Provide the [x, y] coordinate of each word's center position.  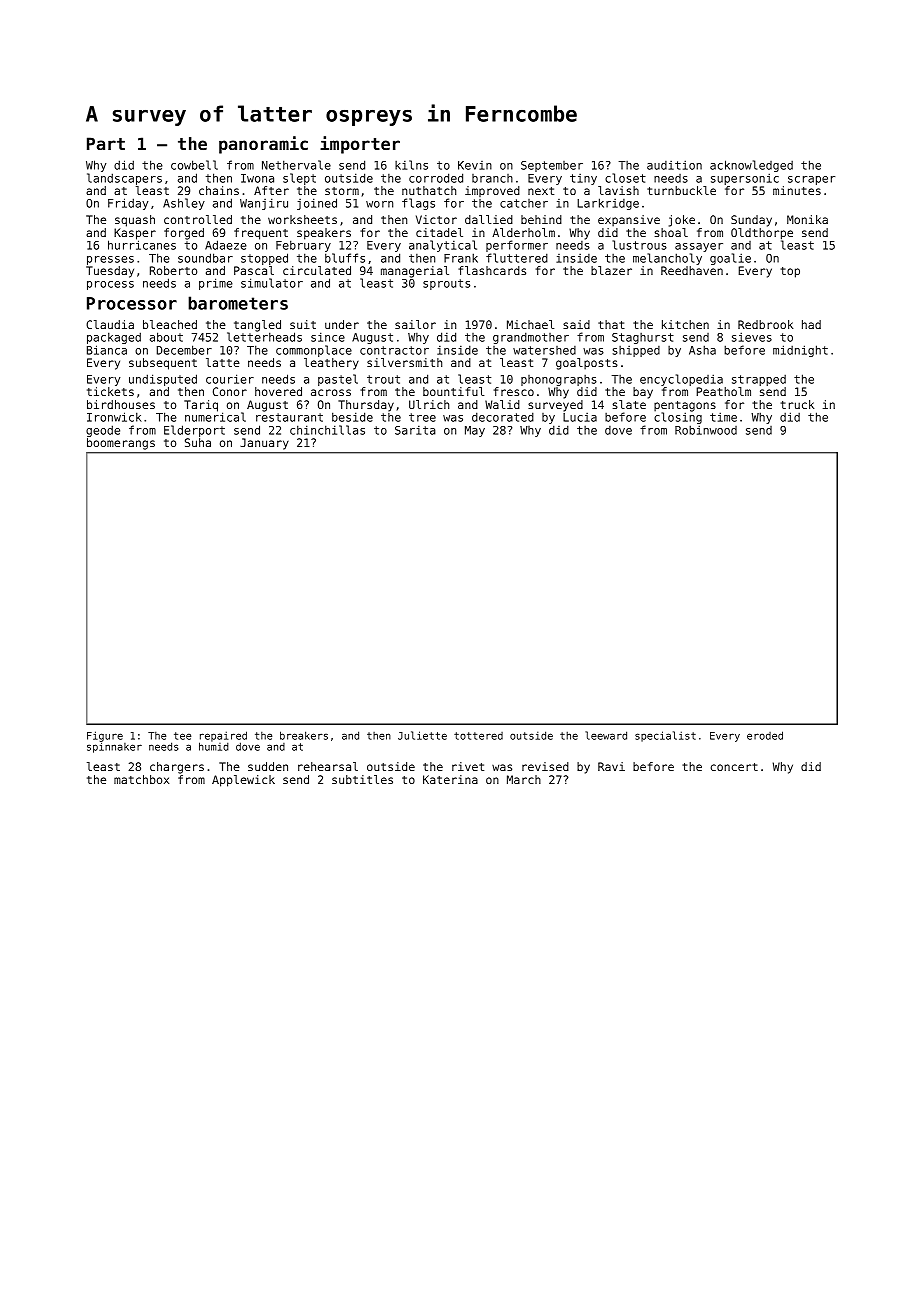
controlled [198, 219]
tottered [478, 736]
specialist [665, 736]
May [475, 431]
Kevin [475, 165]
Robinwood [706, 430]
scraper [811, 180]
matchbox [141, 779]
